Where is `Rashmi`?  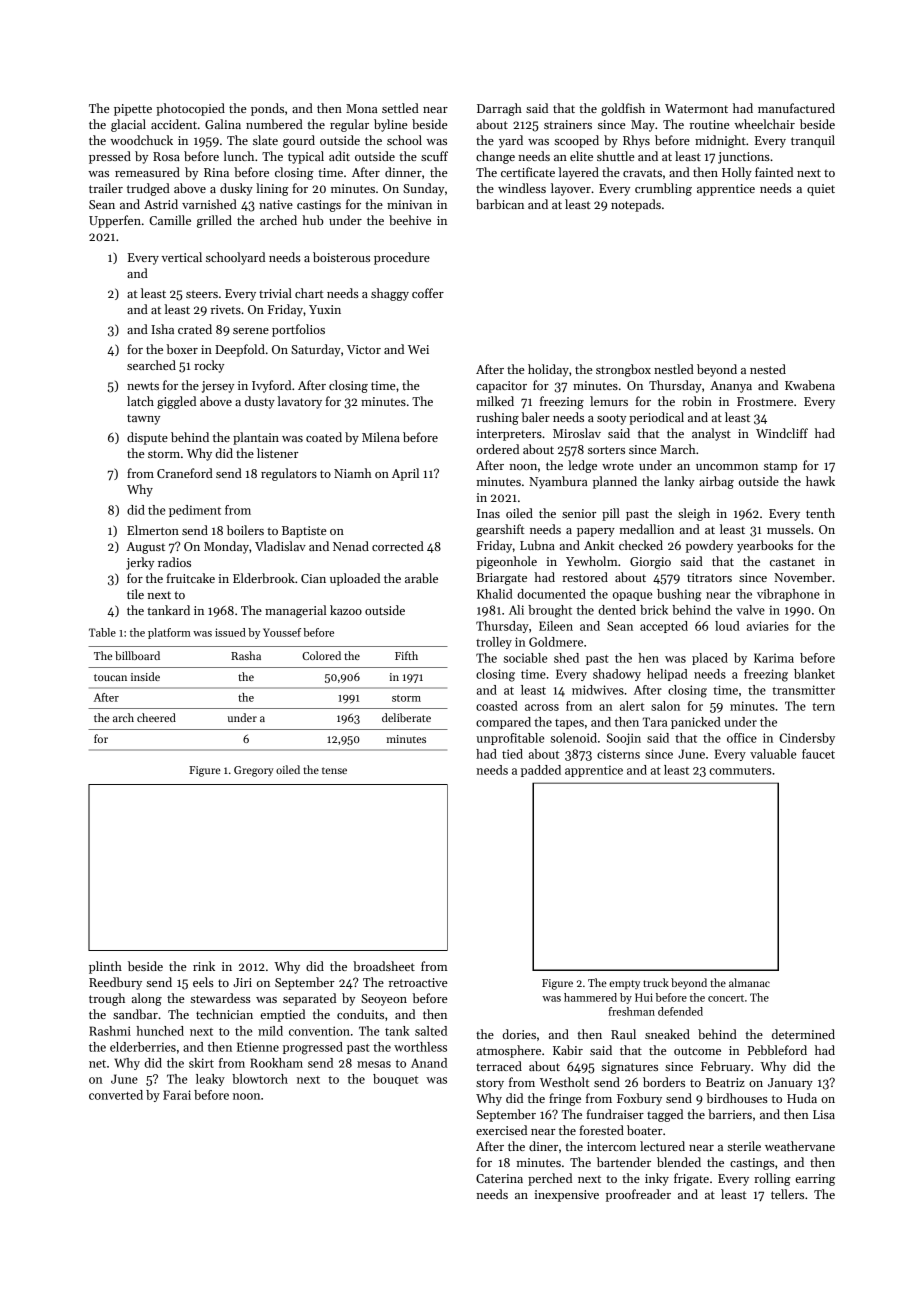
Rashmi is located at coordinates (110, 1031).
